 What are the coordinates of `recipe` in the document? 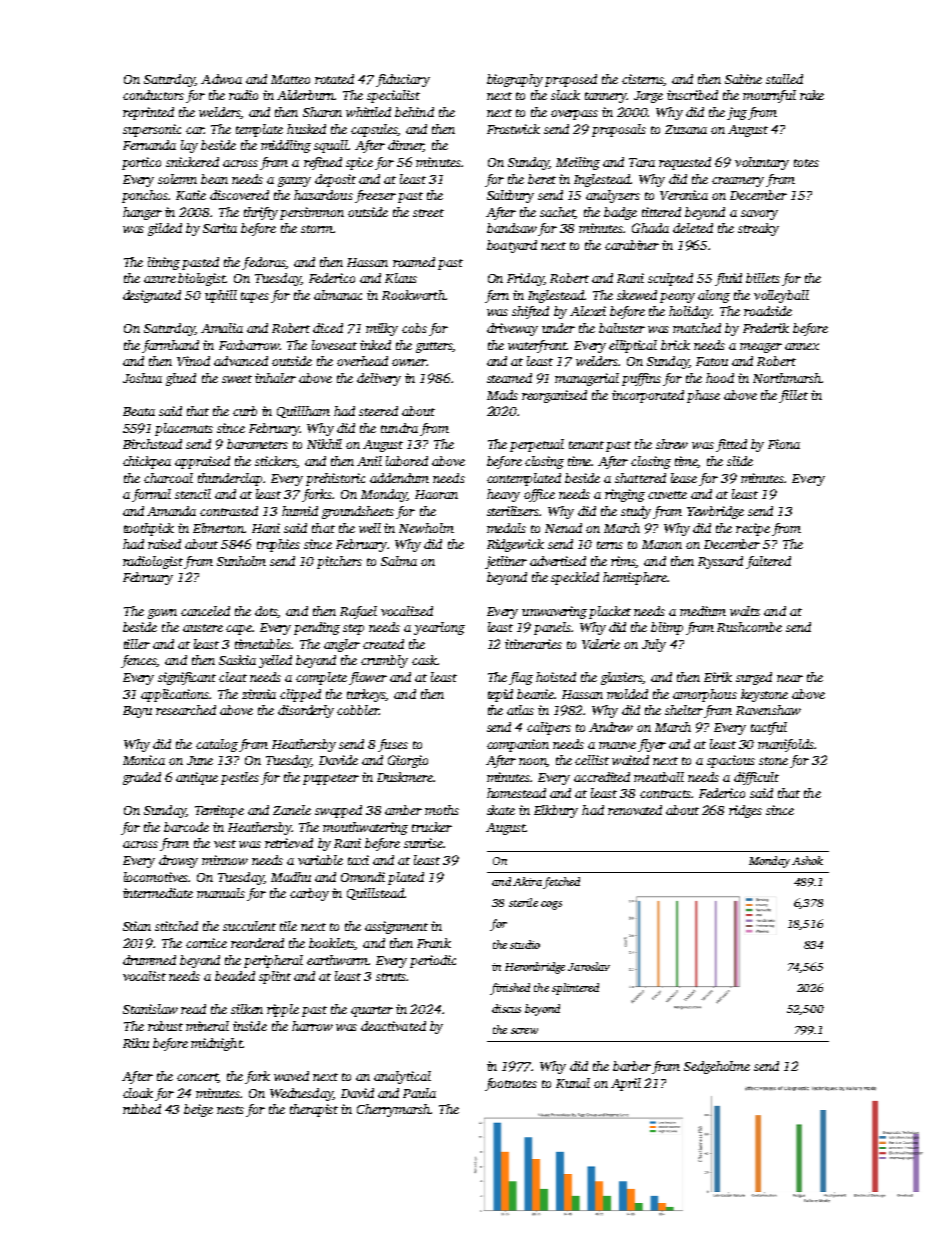 It's located at (753, 529).
